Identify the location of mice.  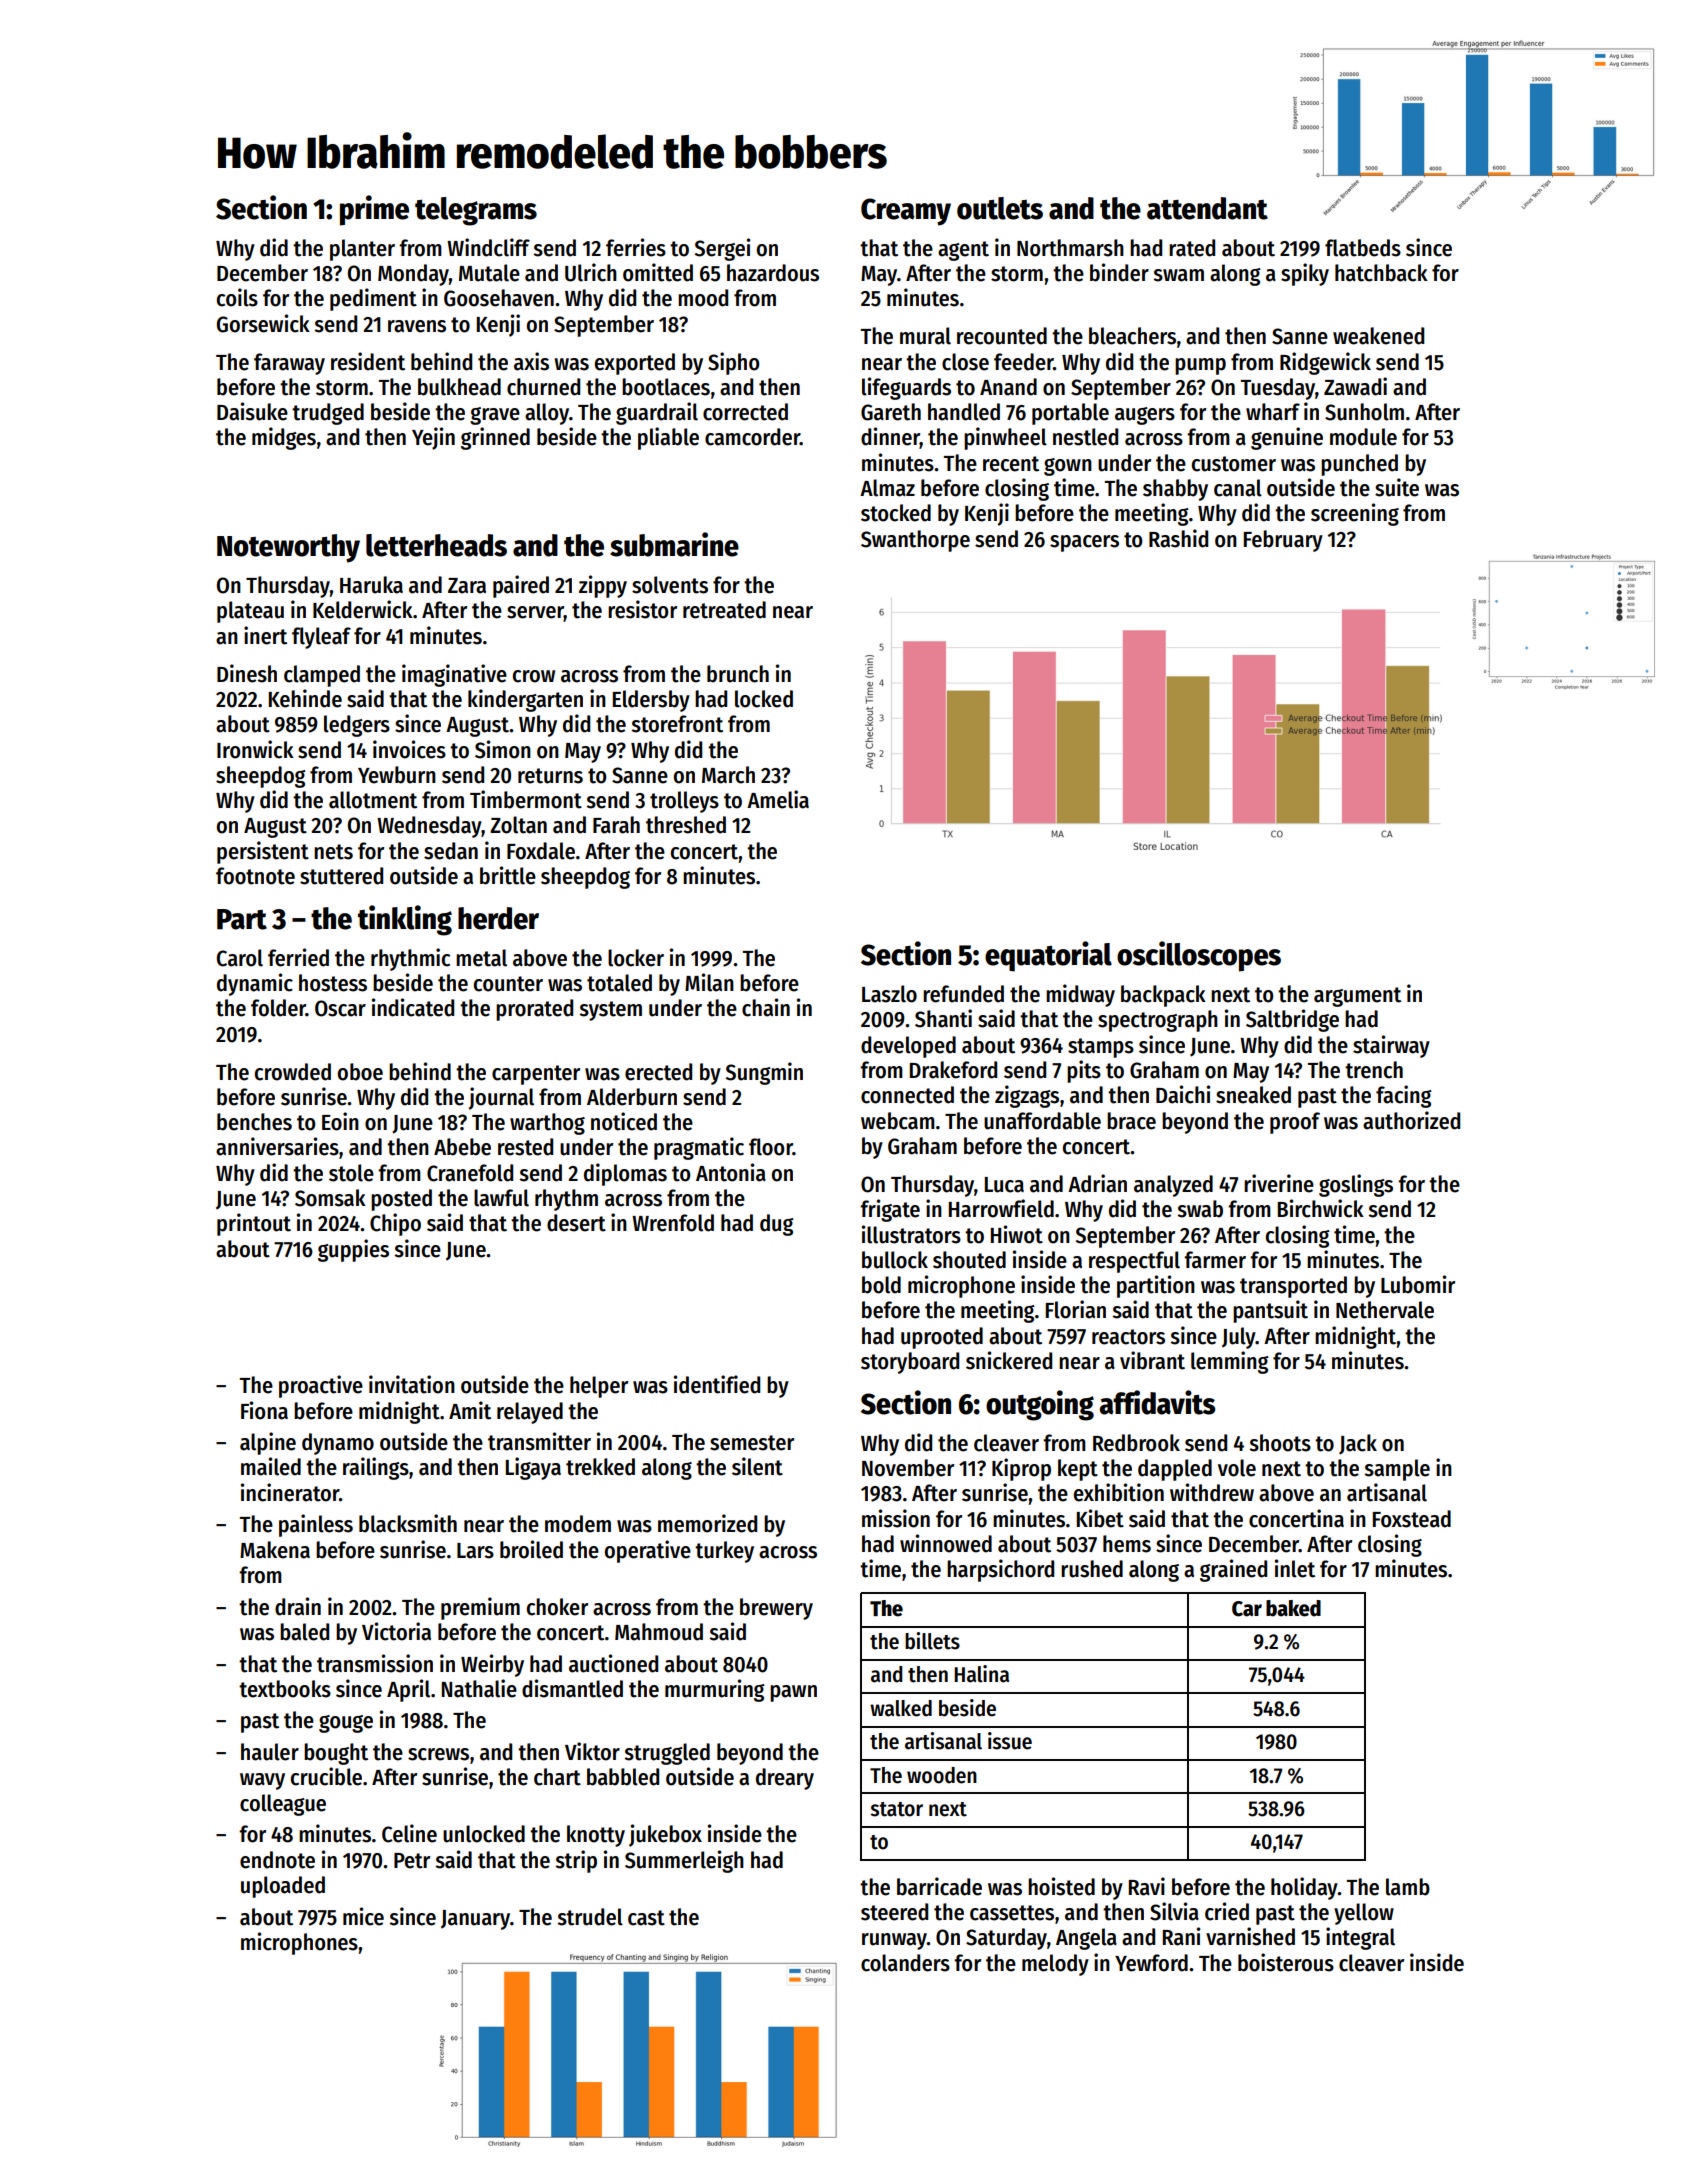
(363, 1916).
